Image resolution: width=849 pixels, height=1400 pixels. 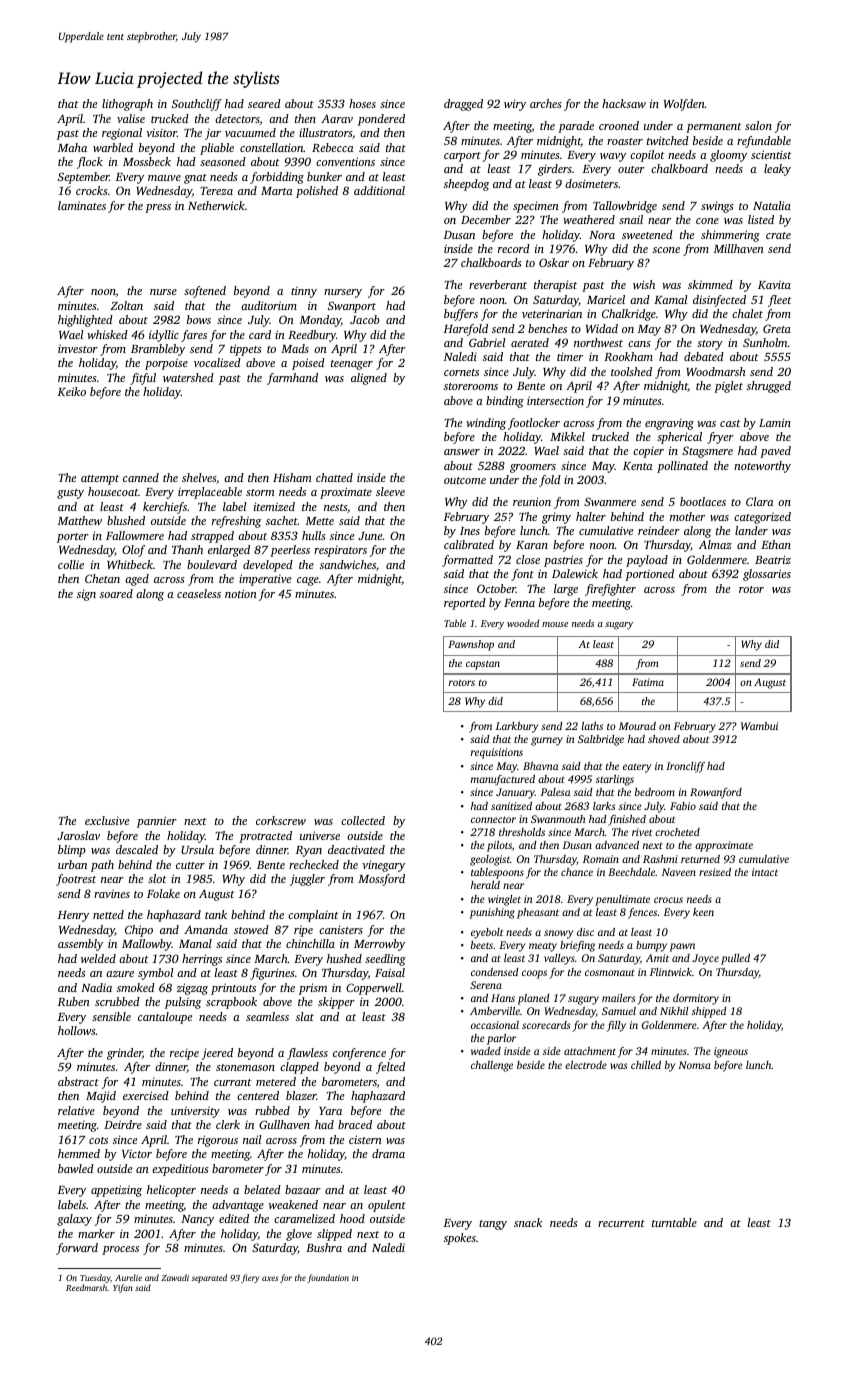 What do you see at coordinates (107, 820) in the document?
I see `exclusive` at bounding box center [107, 820].
